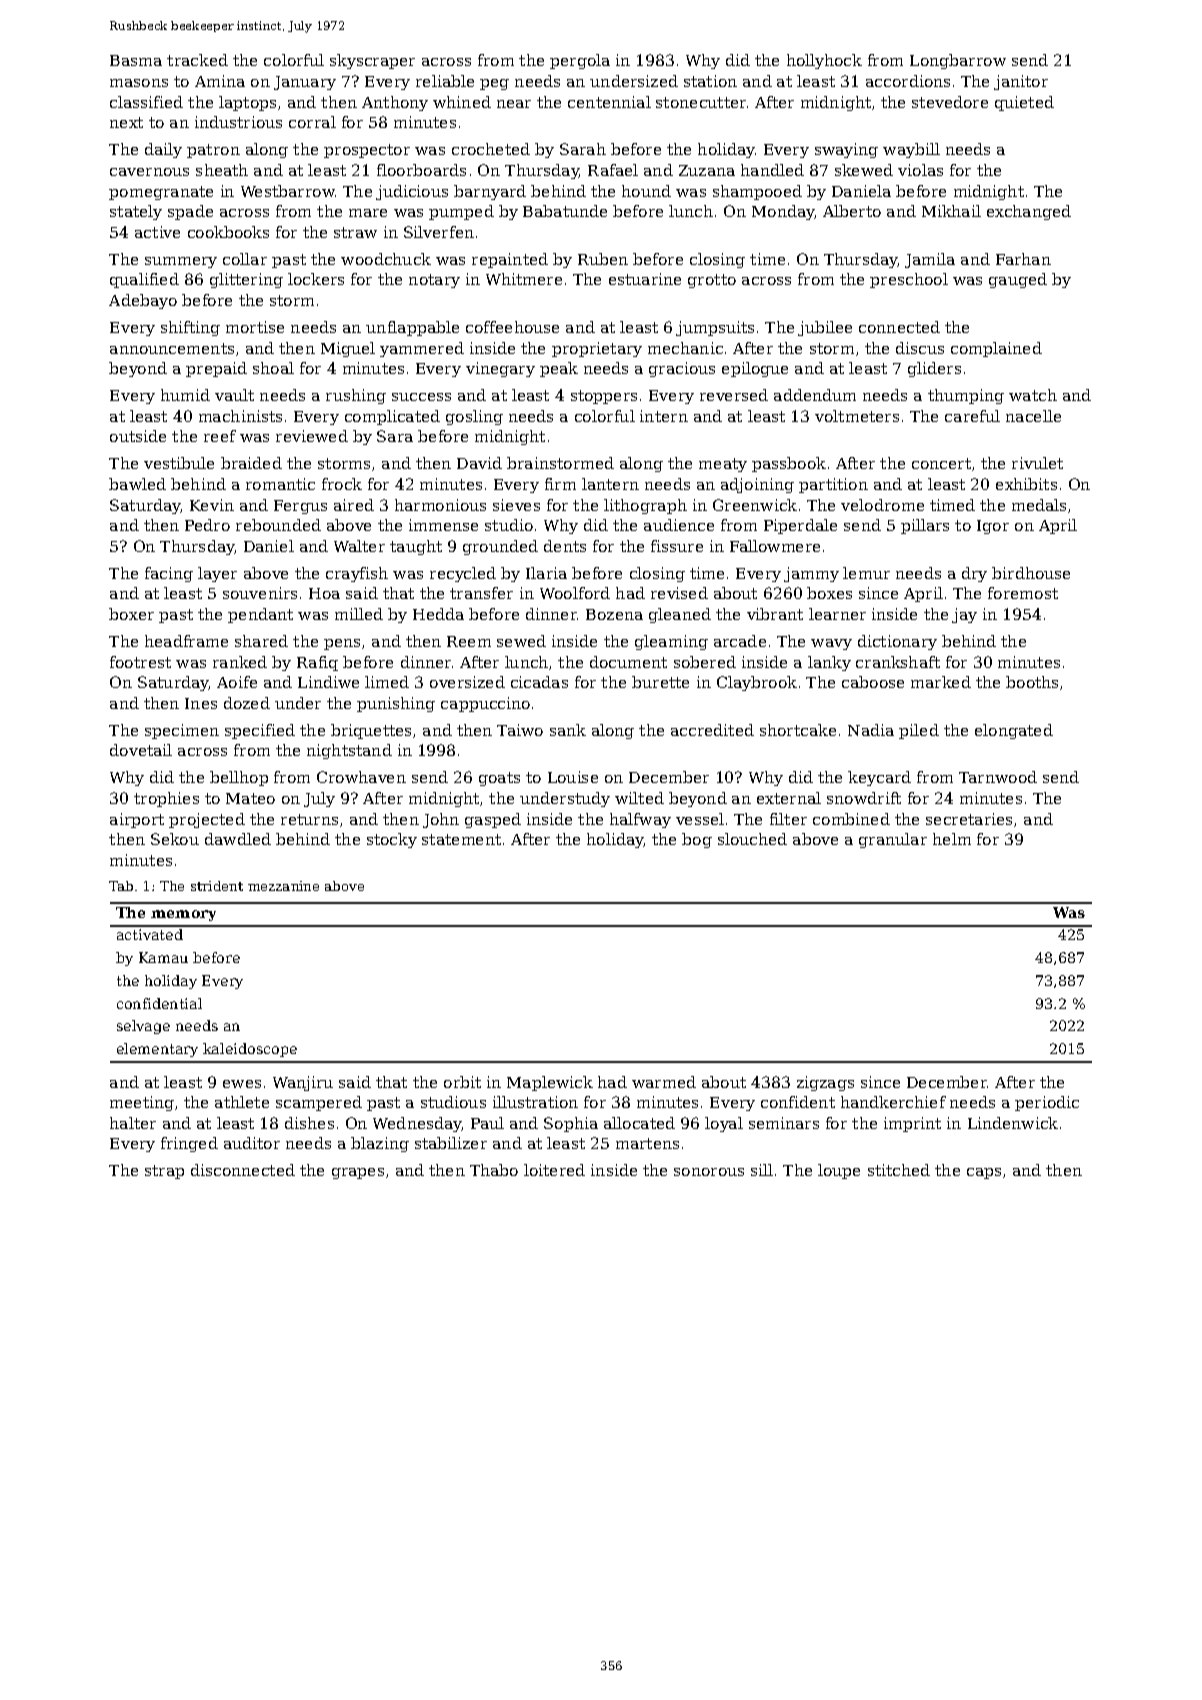  I want to click on watch, so click(1033, 395).
